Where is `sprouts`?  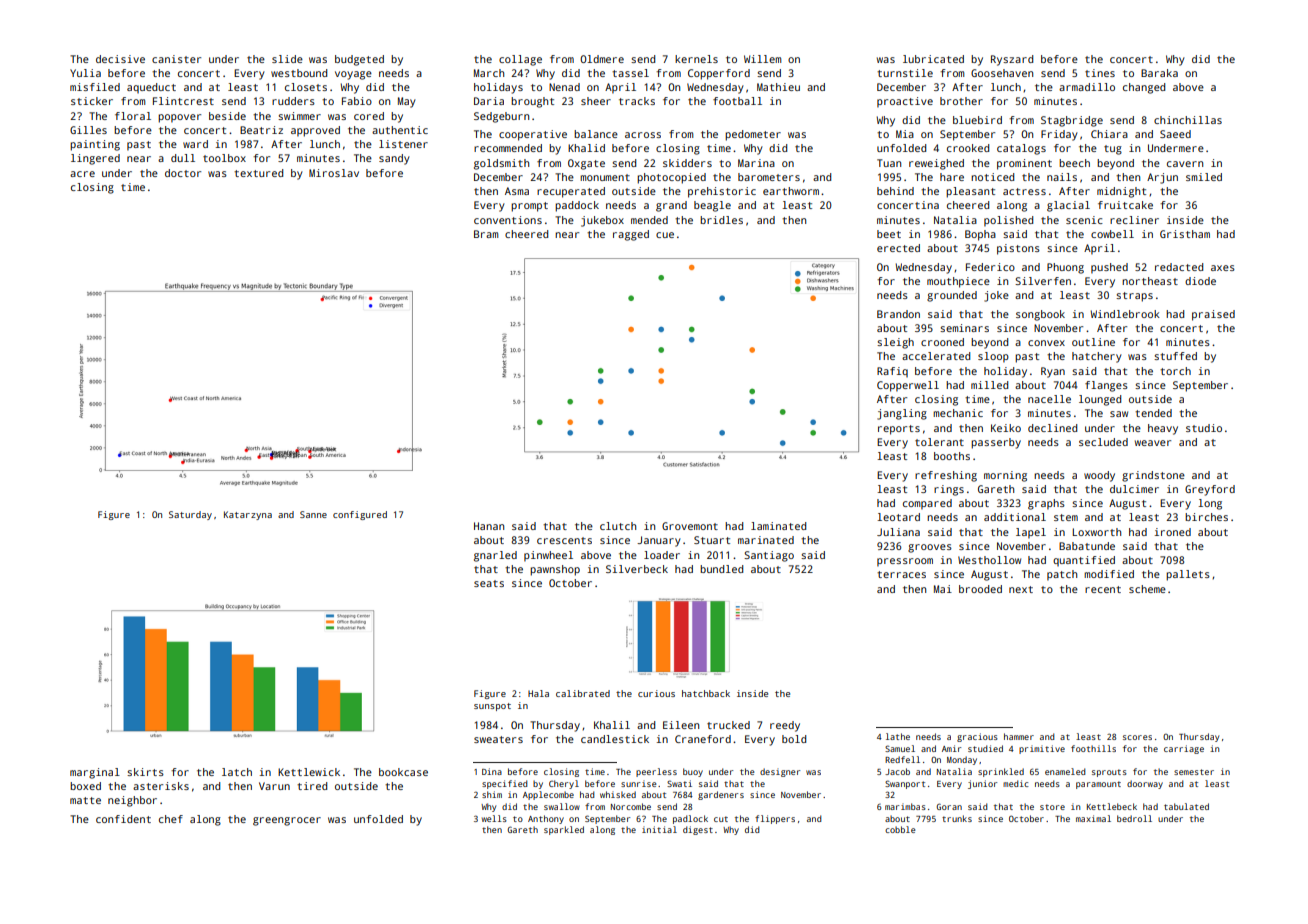
sprouts is located at coordinates (1109, 773).
